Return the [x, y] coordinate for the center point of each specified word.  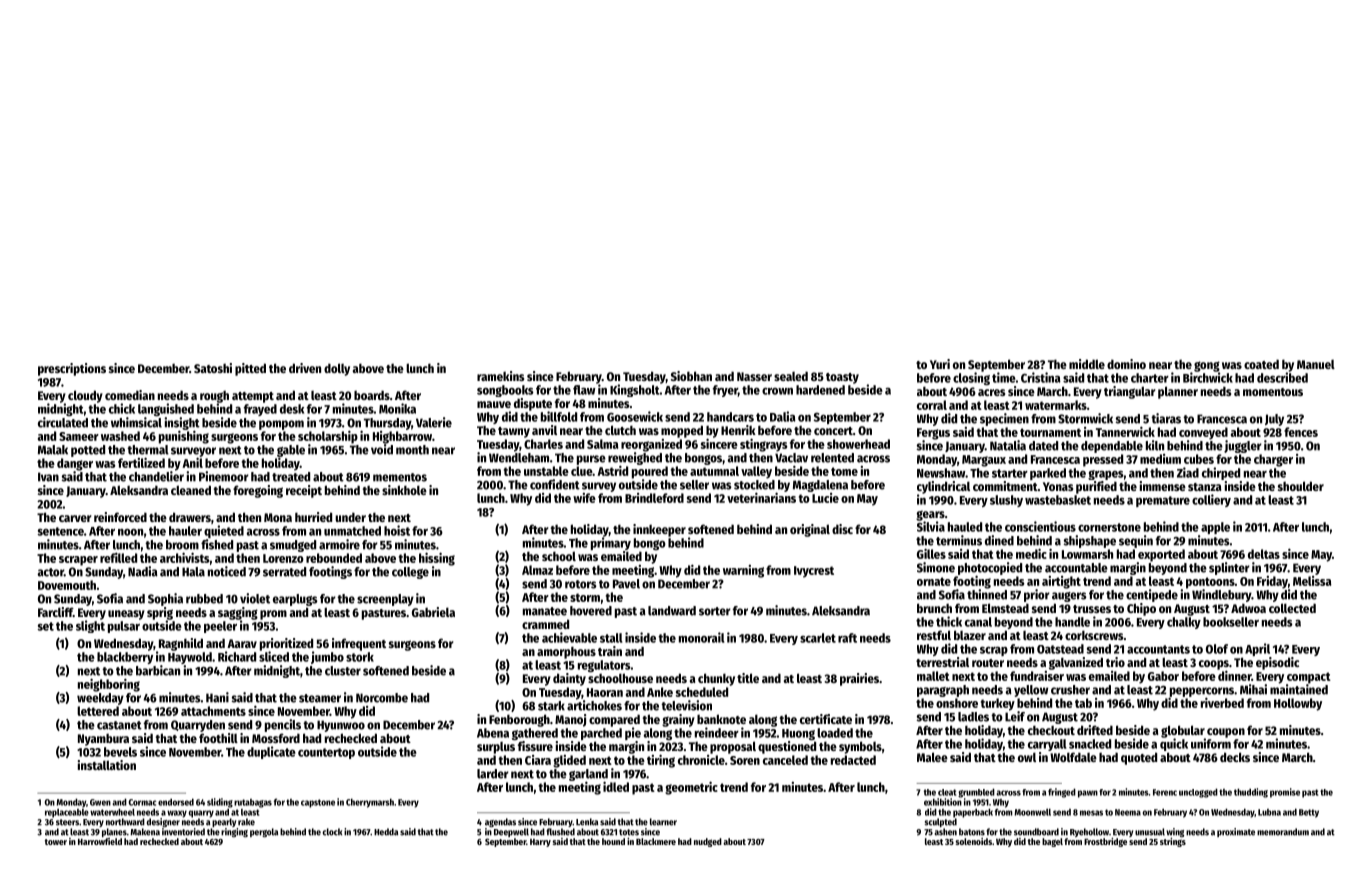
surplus [496, 747]
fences [1301, 432]
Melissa [1312, 581]
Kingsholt [635, 390]
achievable [569, 637]
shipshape [1089, 541]
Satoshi [213, 368]
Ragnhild [181, 644]
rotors [581, 584]
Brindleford [654, 498]
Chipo [1141, 609]
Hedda [386, 832]
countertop [326, 753]
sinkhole [404, 490]
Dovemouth [67, 585]
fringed [1062, 793]
